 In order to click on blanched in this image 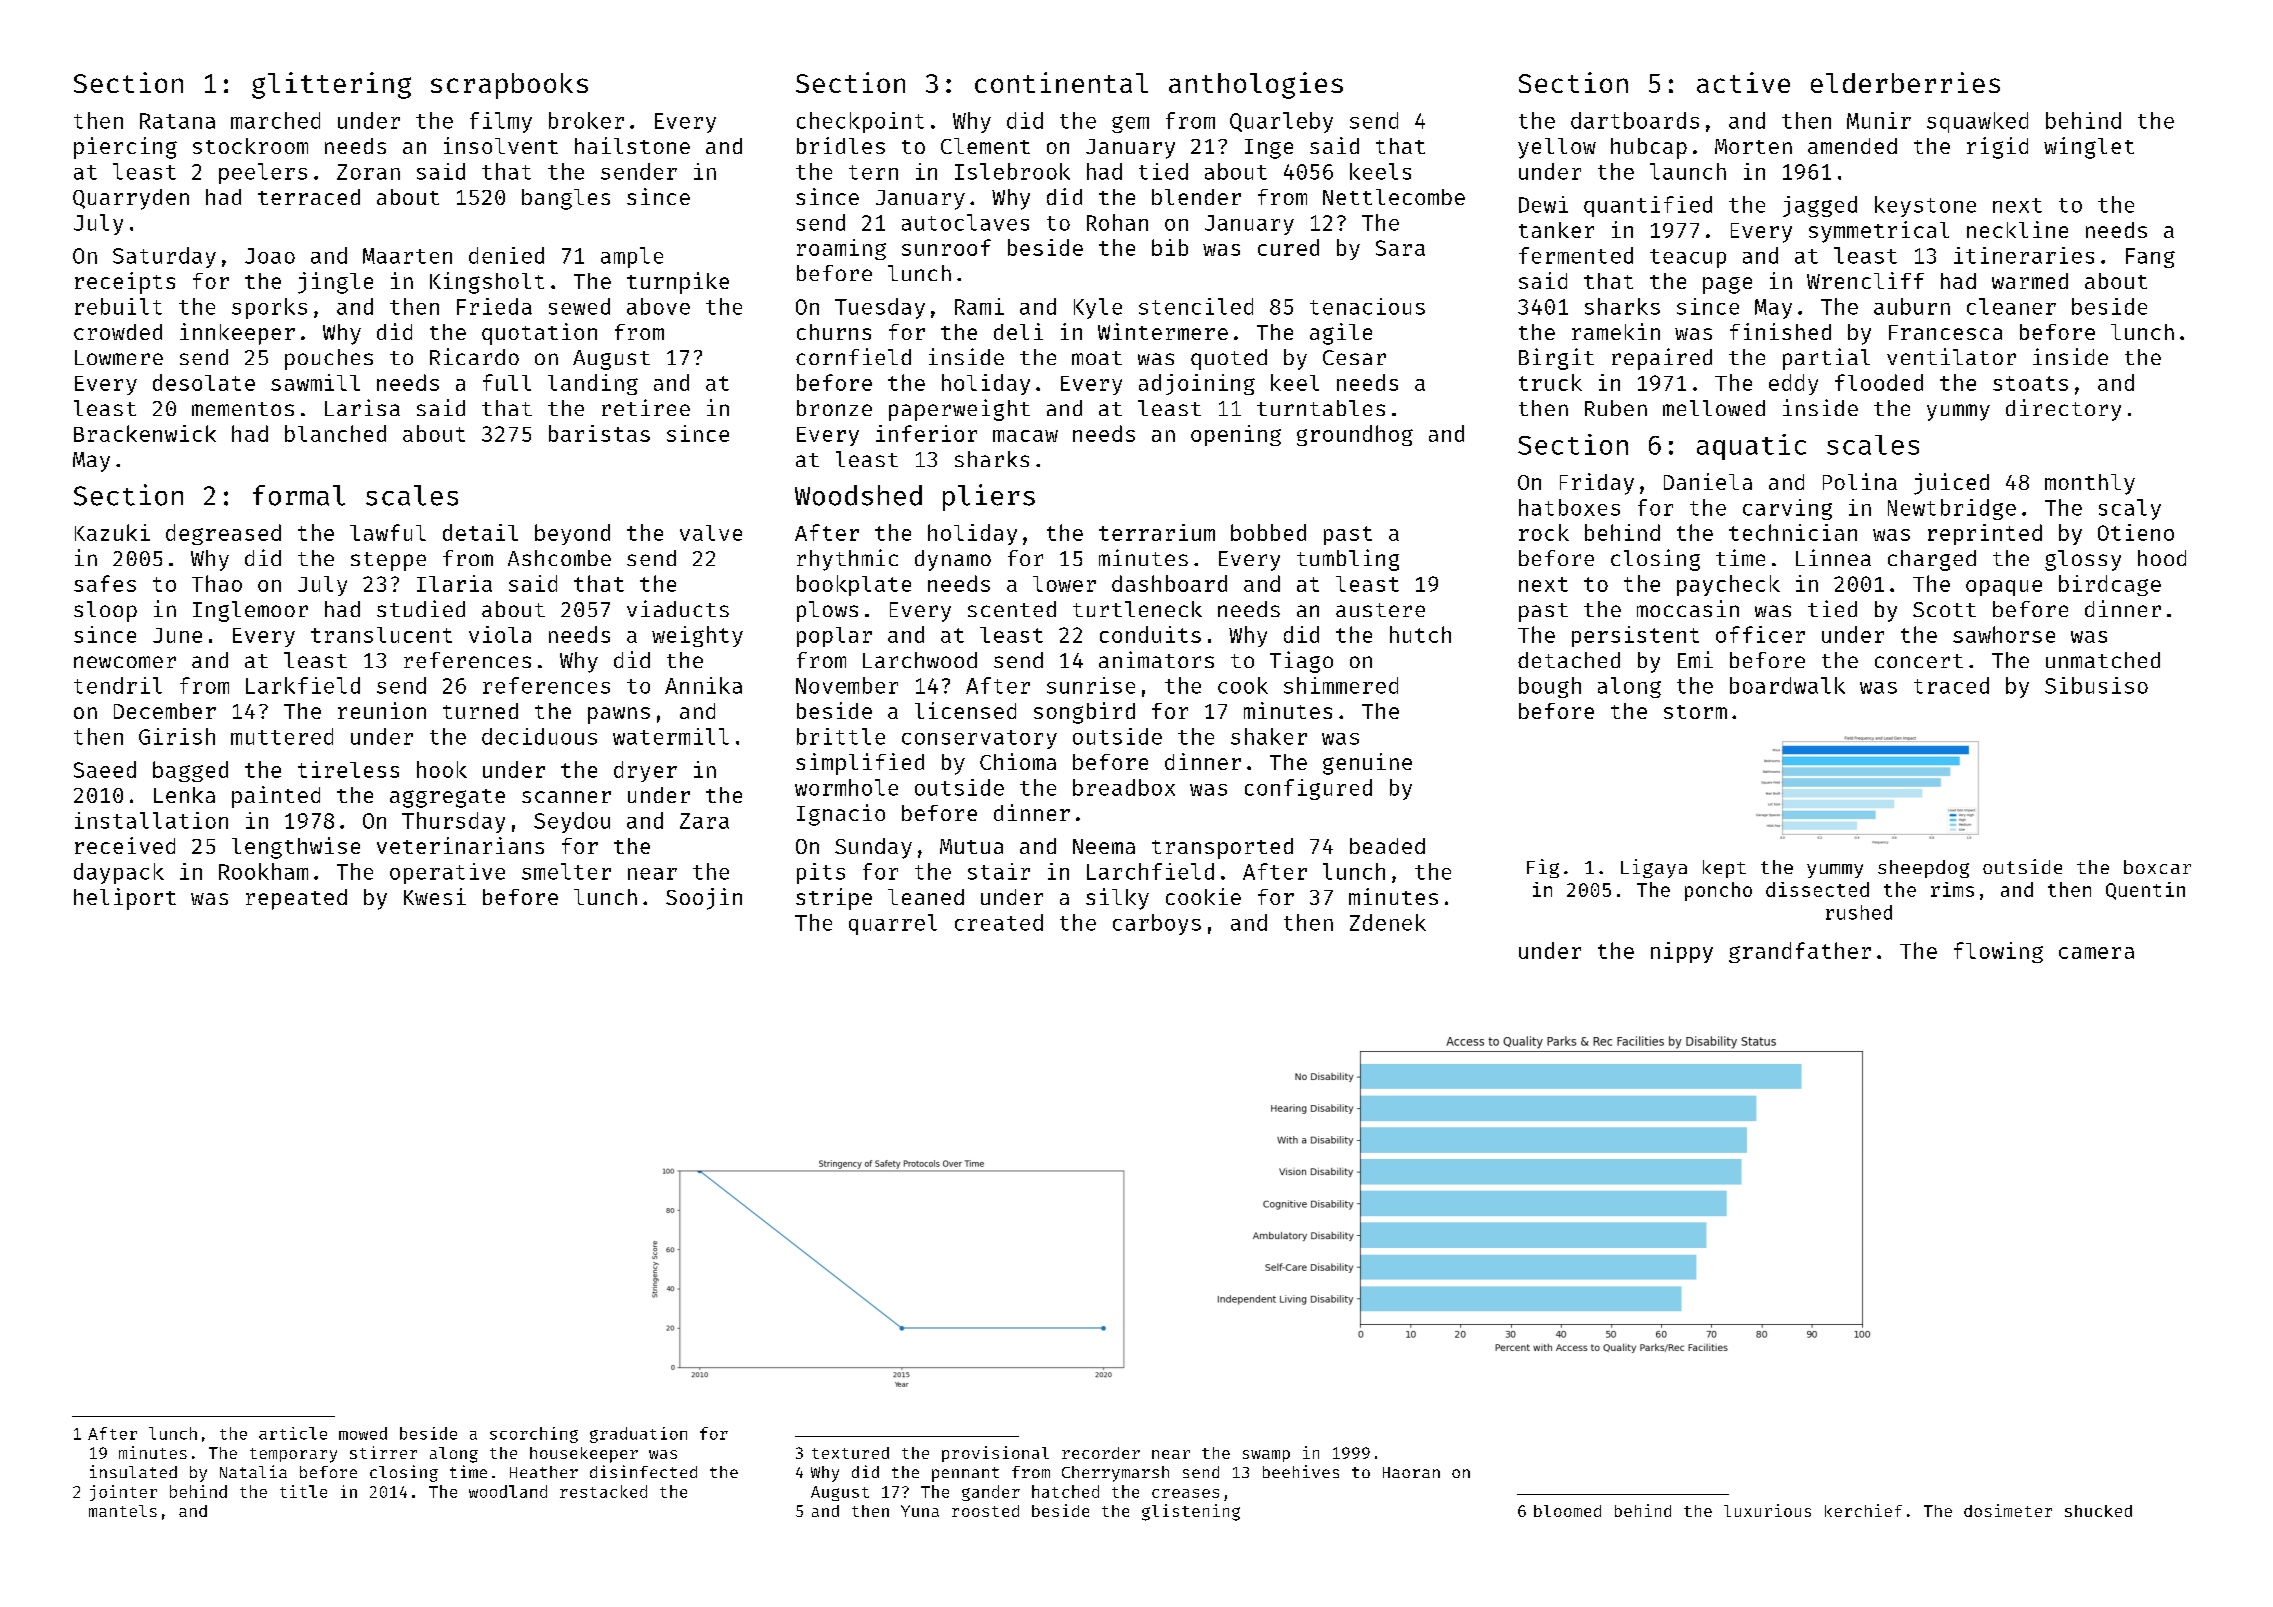, I will do `click(335, 433)`.
